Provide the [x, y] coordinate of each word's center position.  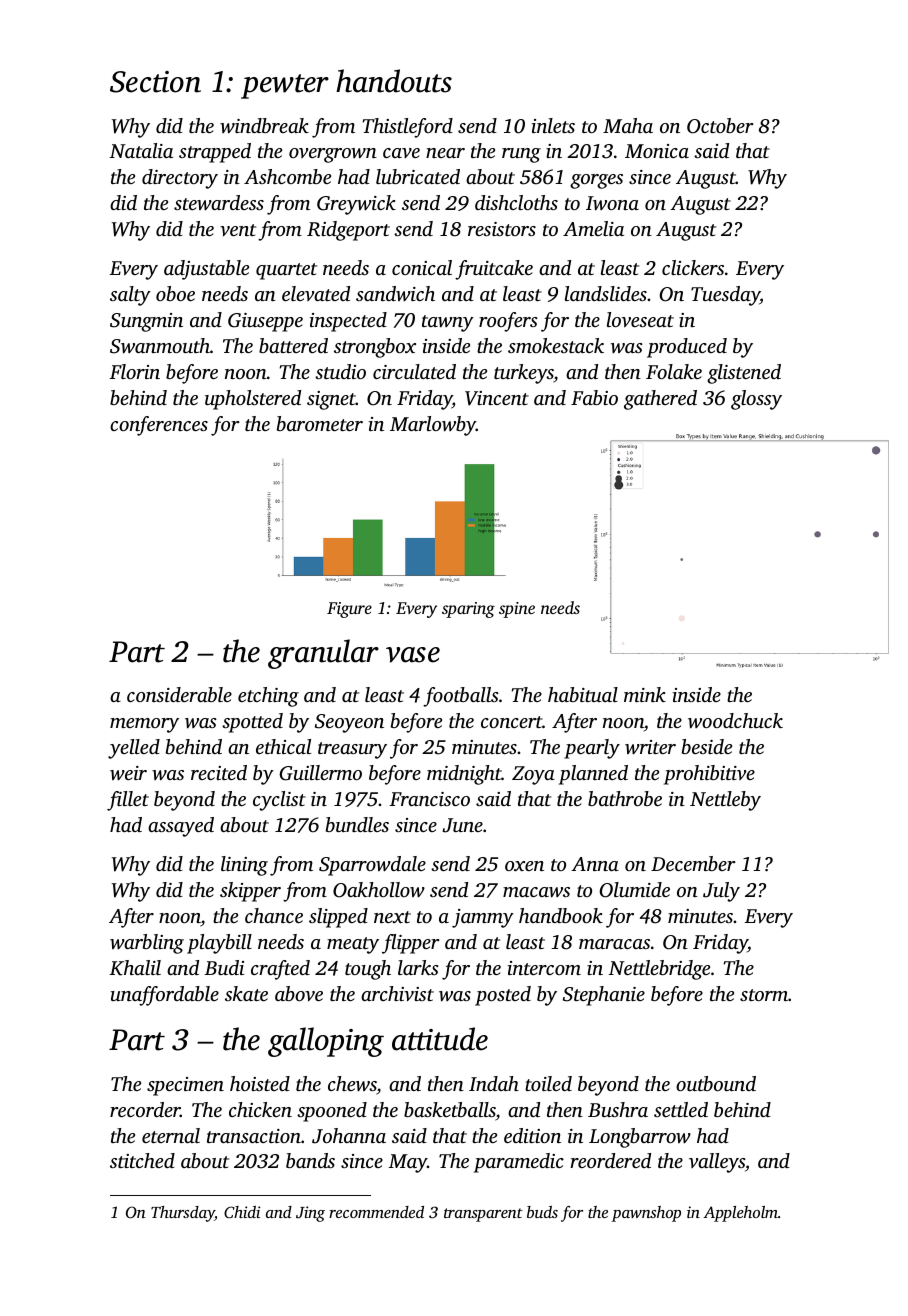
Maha [628, 125]
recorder [145, 1109]
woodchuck [735, 721]
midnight [464, 775]
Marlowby [433, 426]
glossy [756, 400]
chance [274, 915]
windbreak [264, 126]
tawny [448, 323]
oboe [175, 293]
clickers [693, 267]
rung [521, 155]
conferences [159, 426]
